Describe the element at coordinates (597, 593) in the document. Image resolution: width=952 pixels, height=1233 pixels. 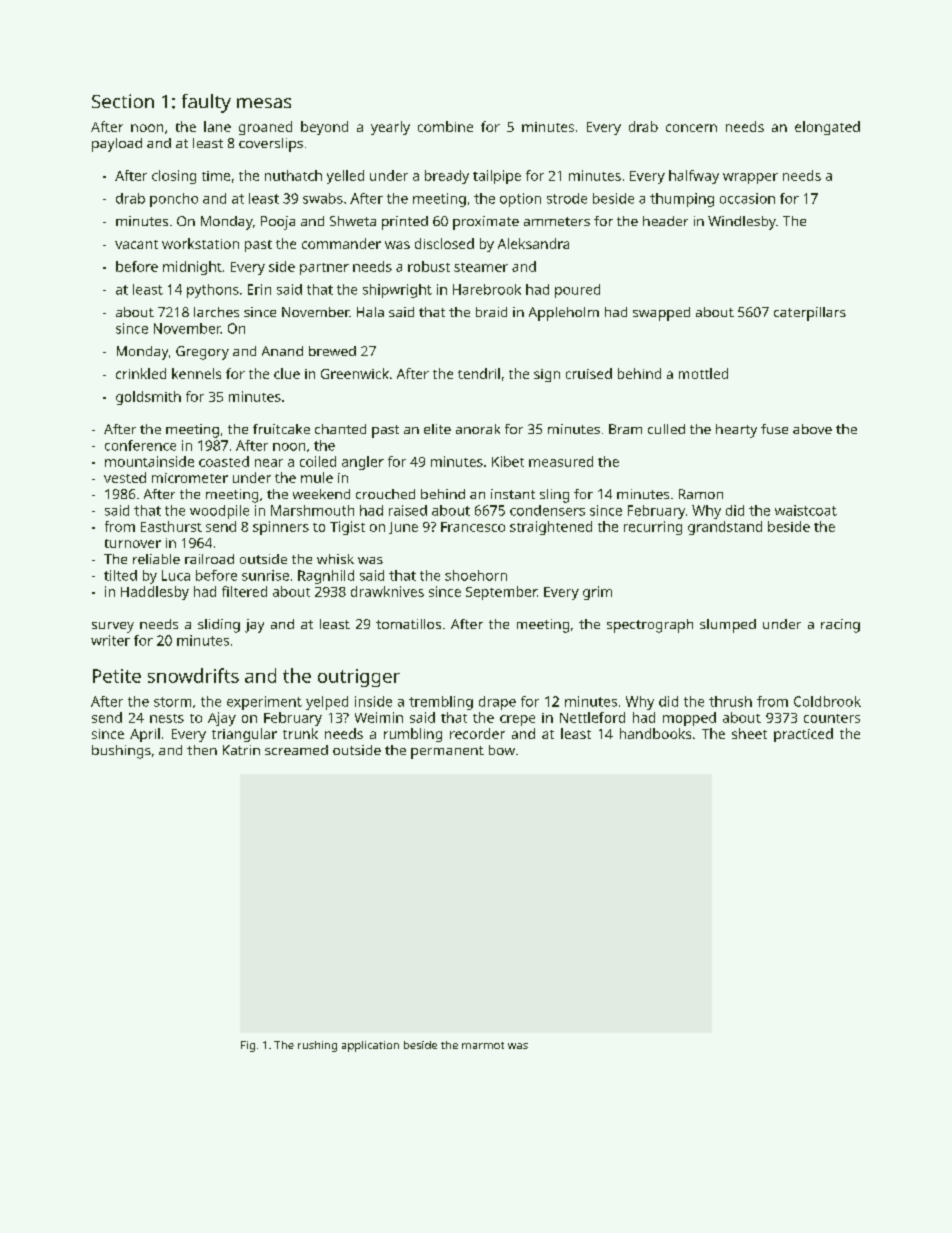
I see `grim` at that location.
